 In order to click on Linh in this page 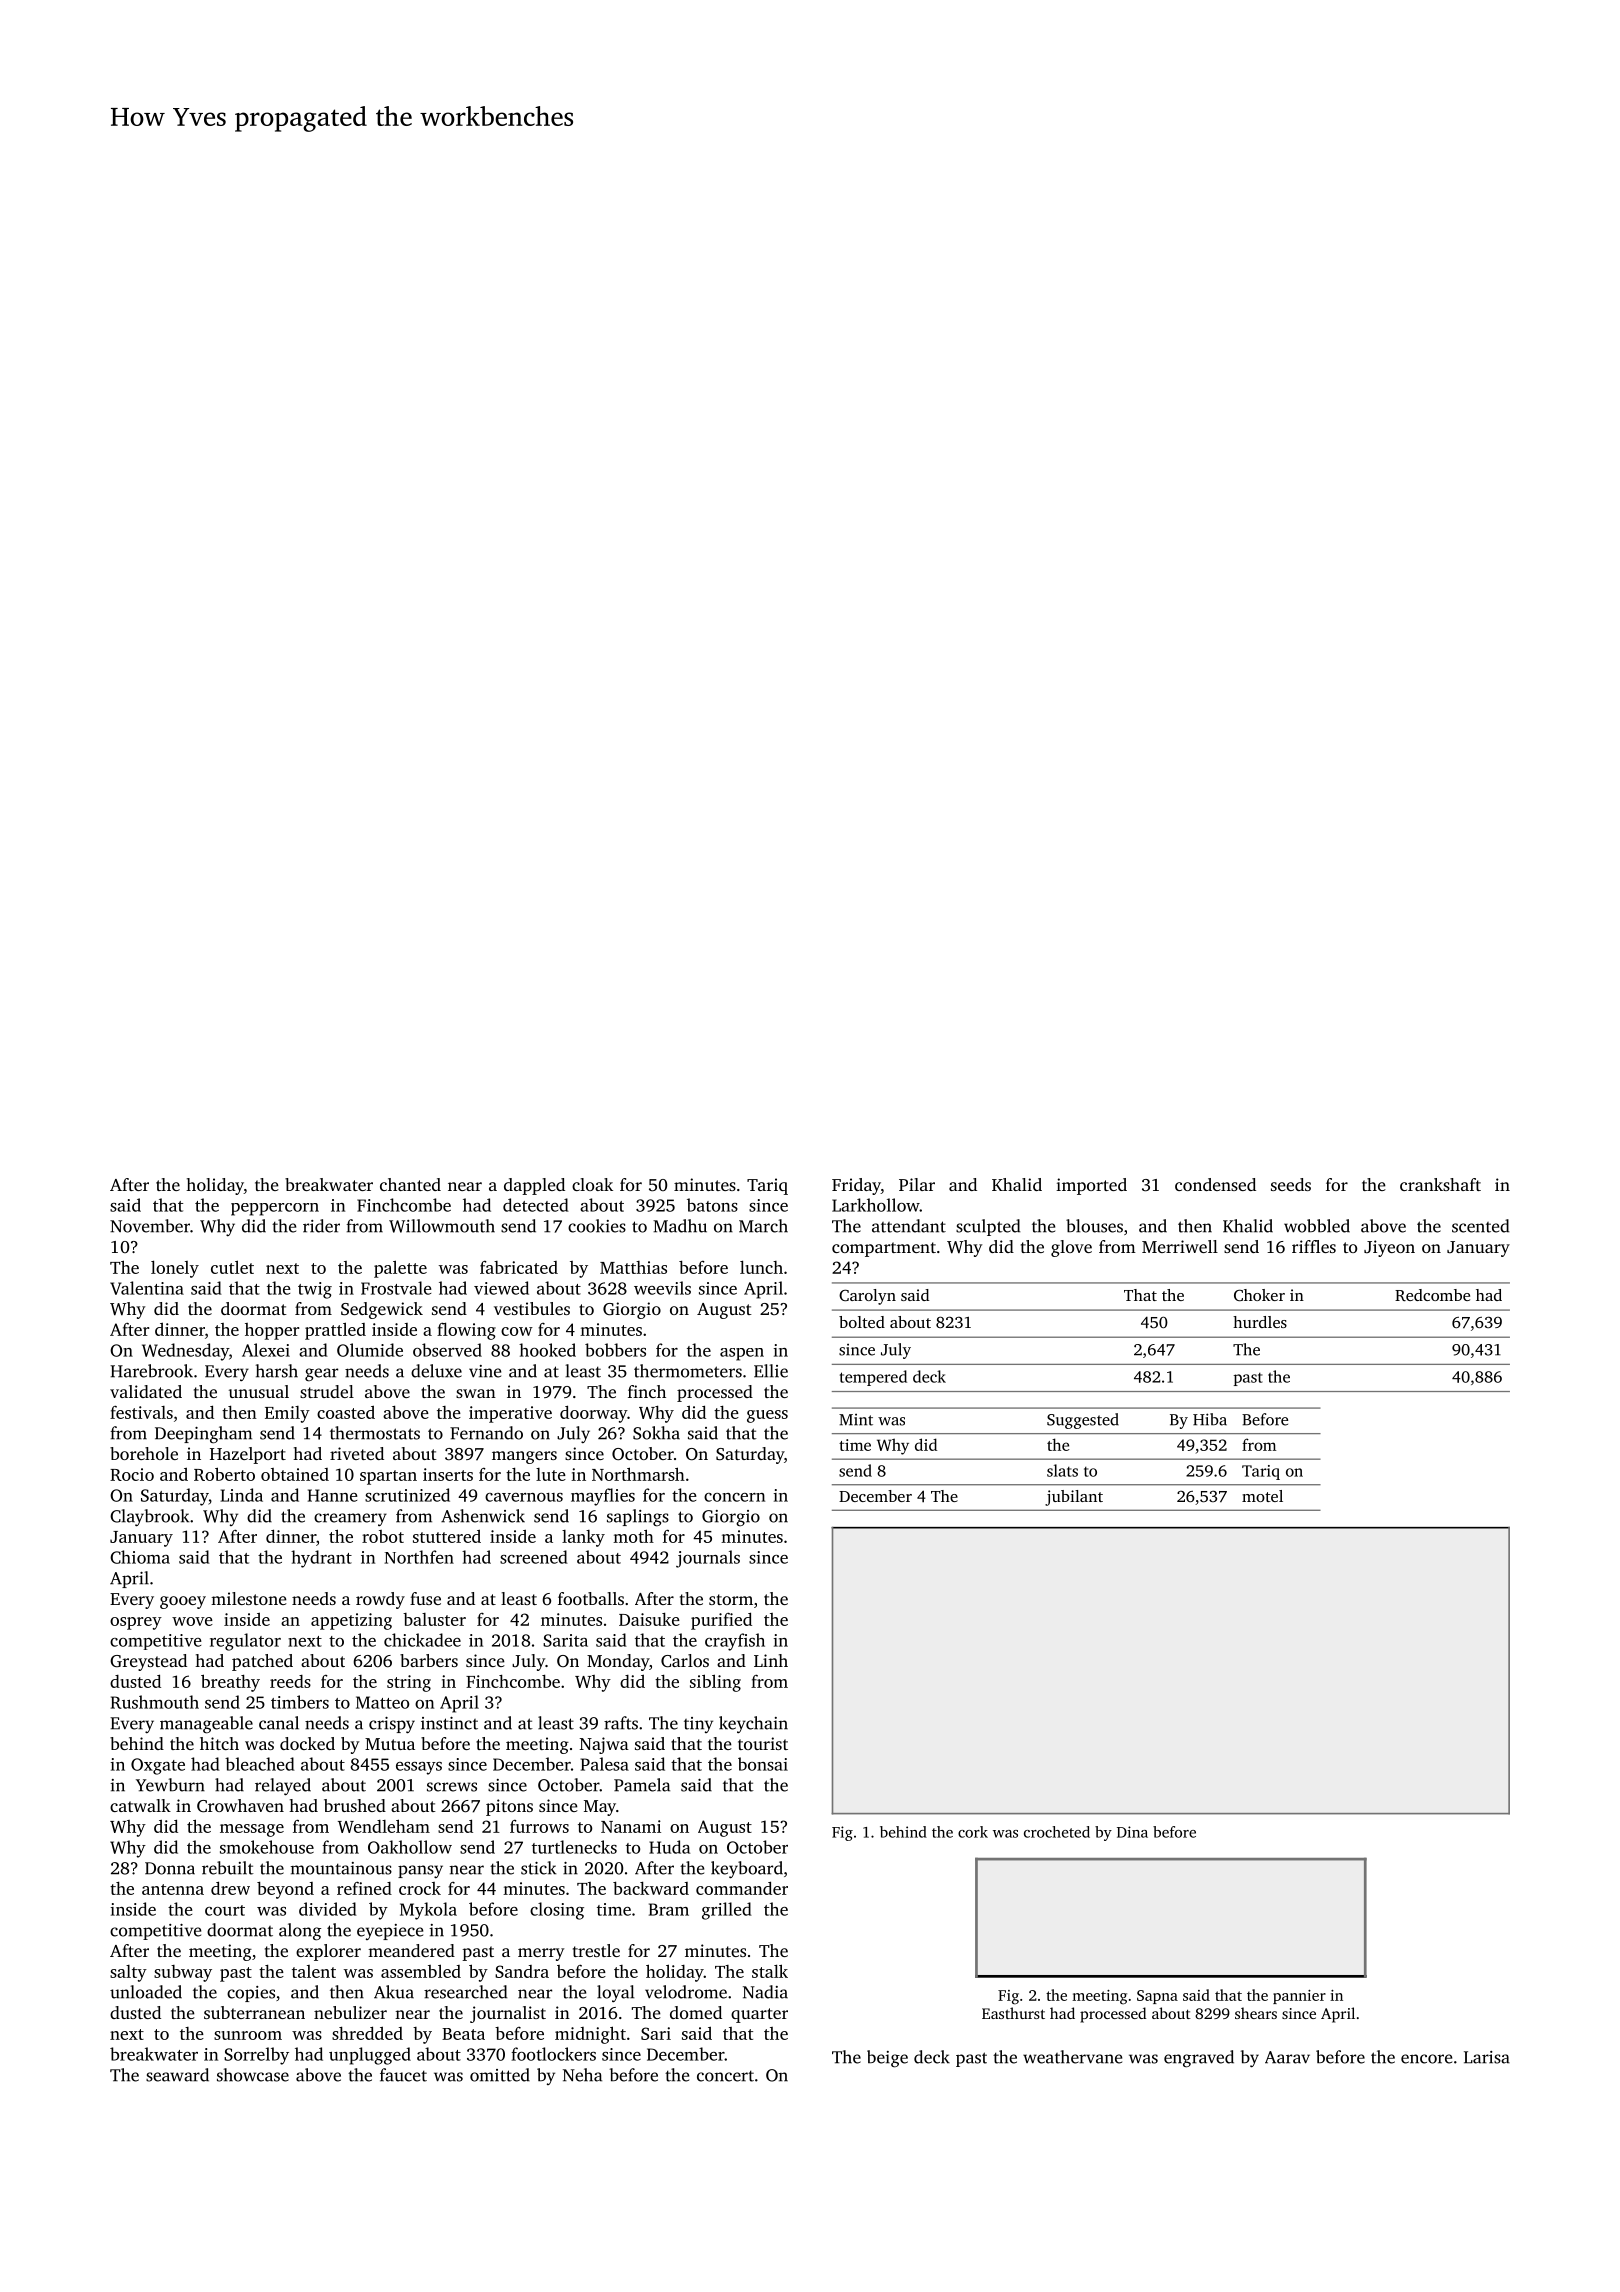, I will do `click(771, 1660)`.
